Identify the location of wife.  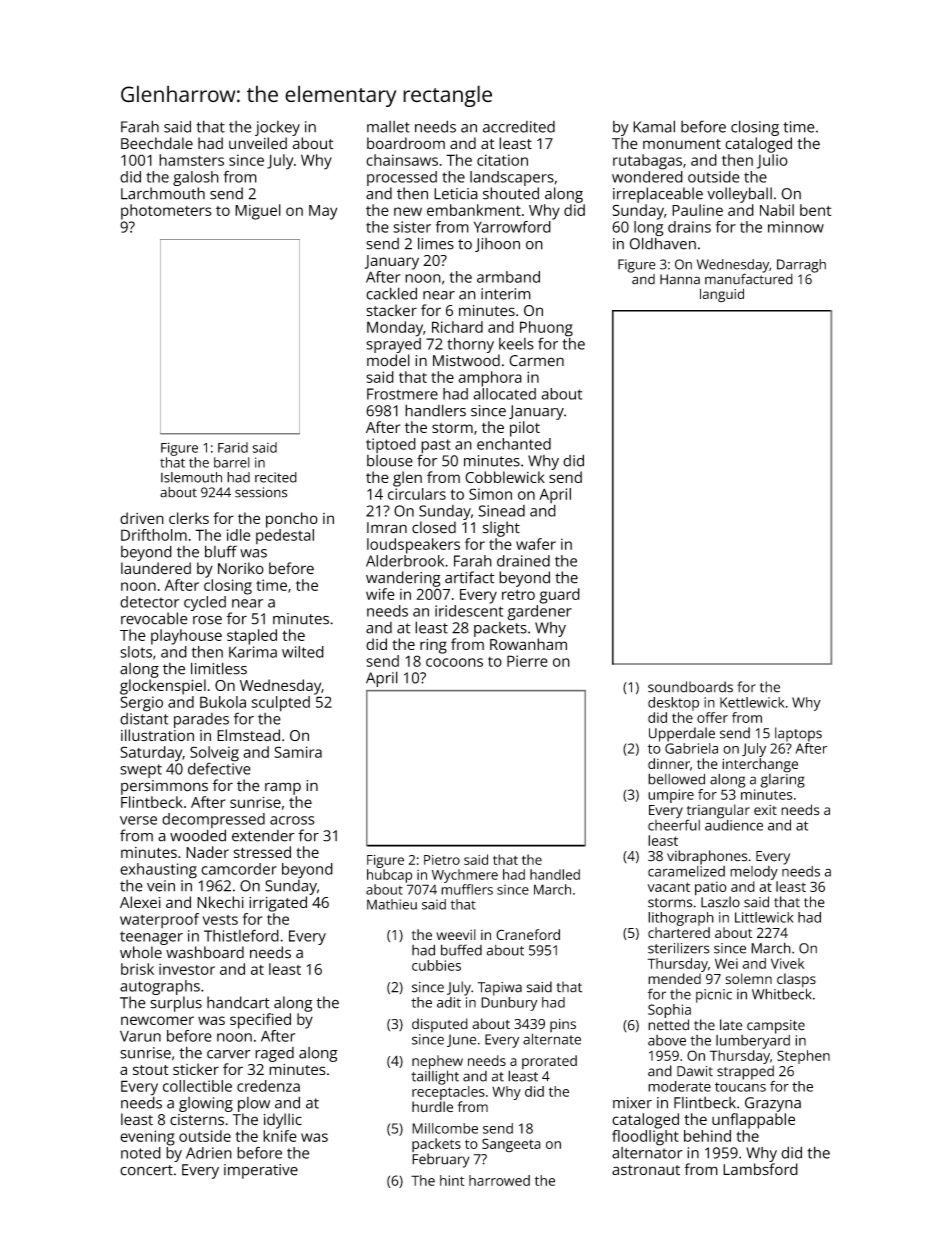
(380, 594).
